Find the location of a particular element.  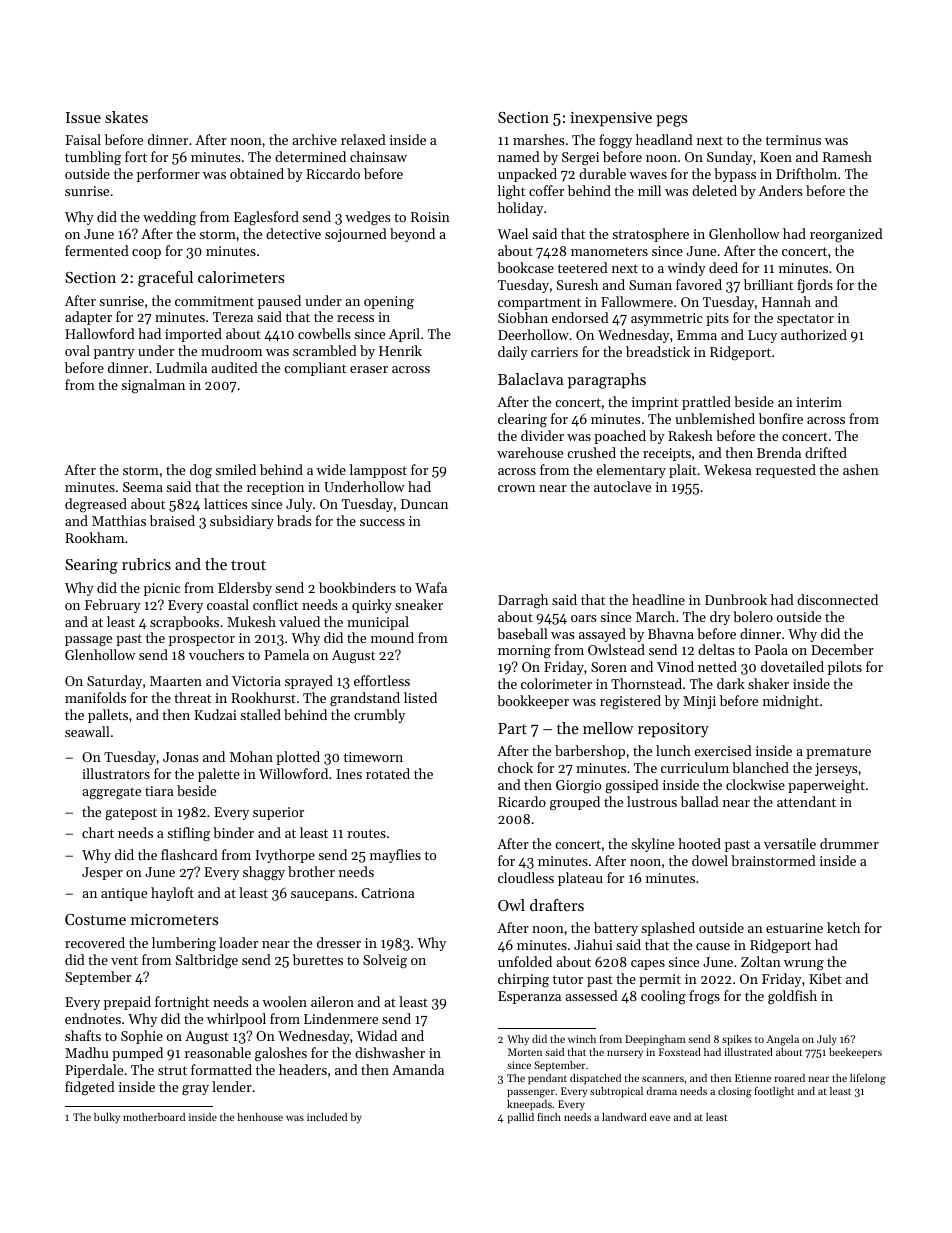

fjords is located at coordinates (815, 286).
